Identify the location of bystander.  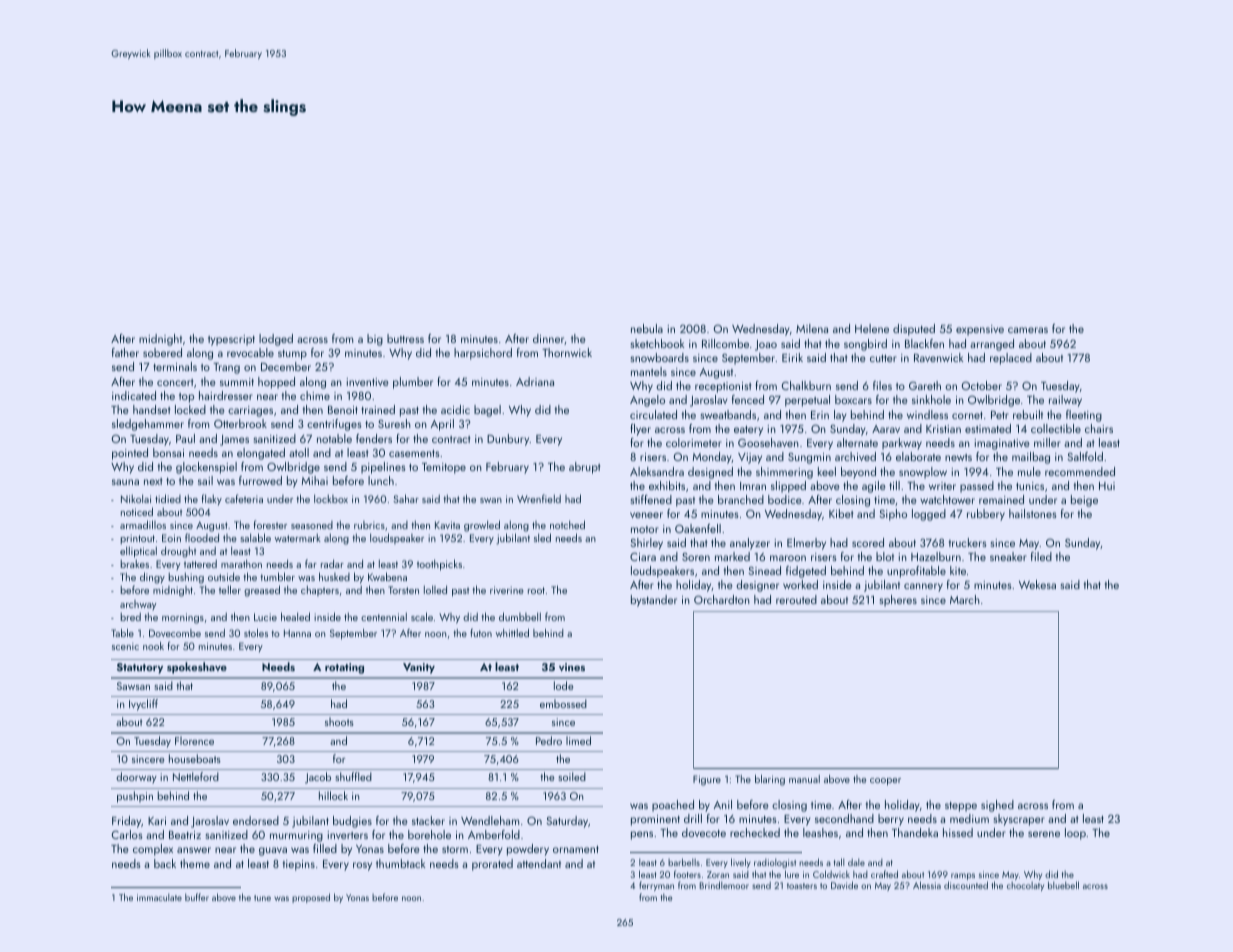
(654, 601).
